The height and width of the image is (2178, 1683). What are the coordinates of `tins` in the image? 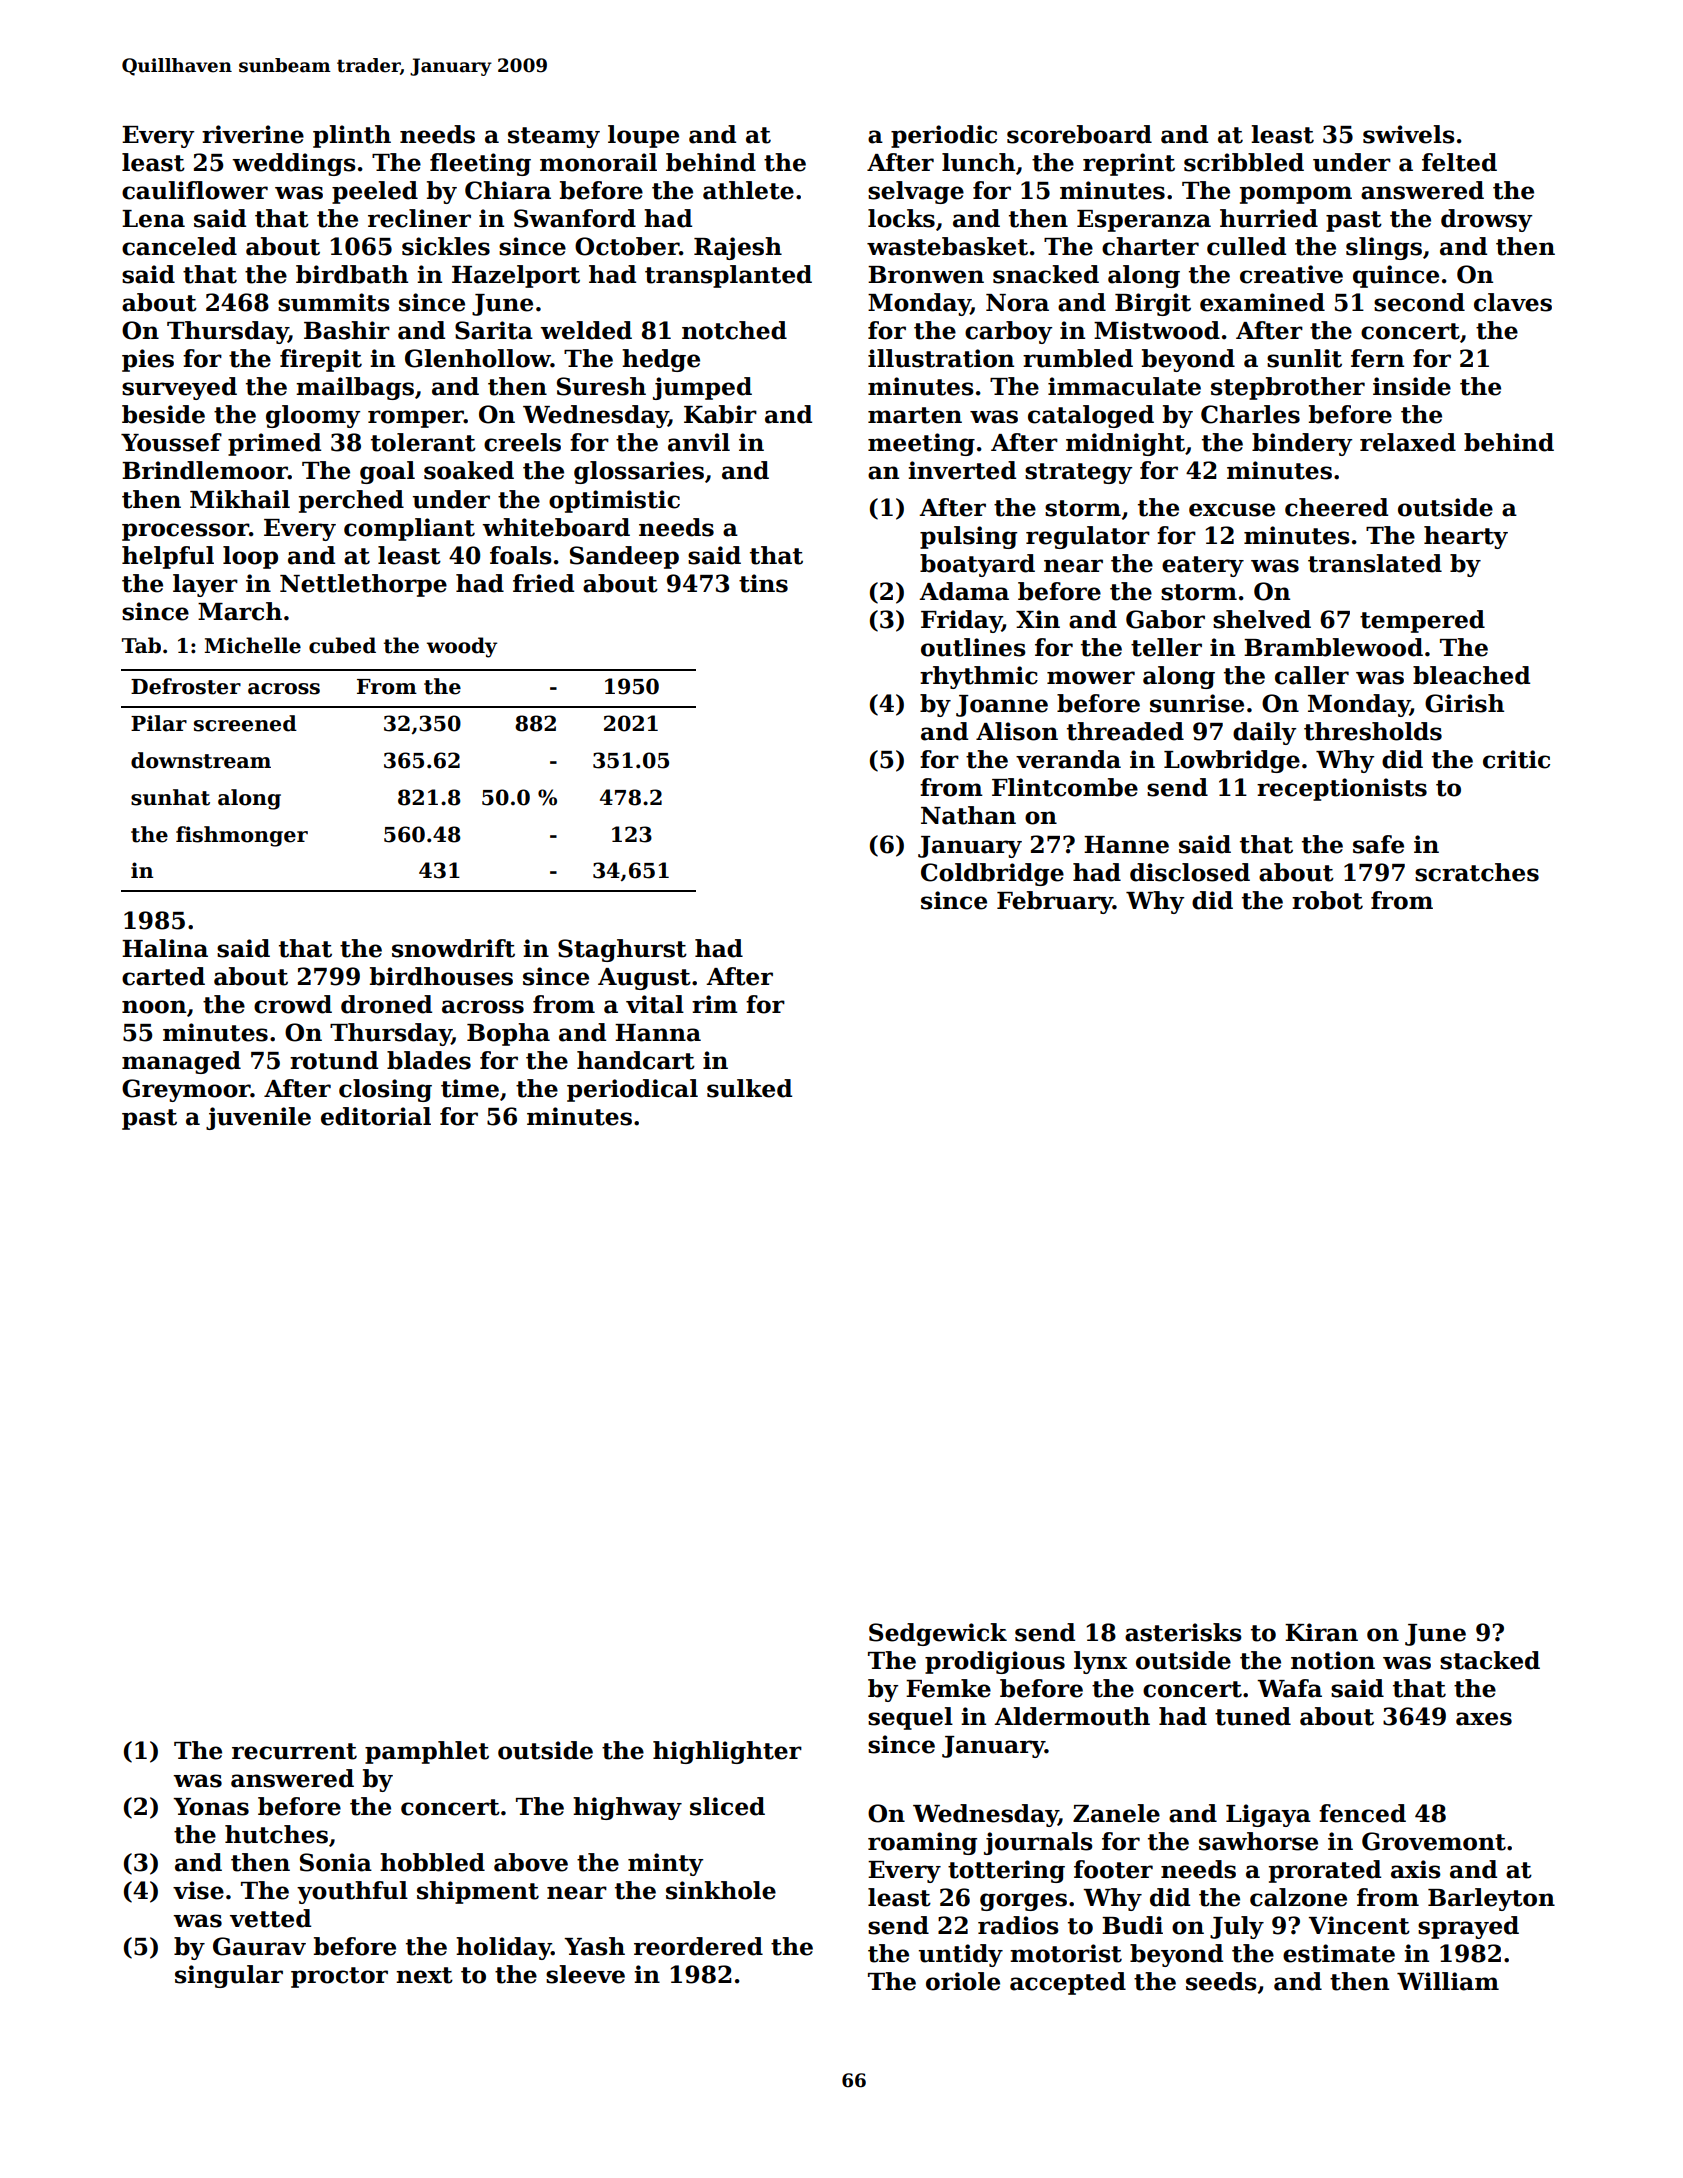 It's located at (763, 583).
